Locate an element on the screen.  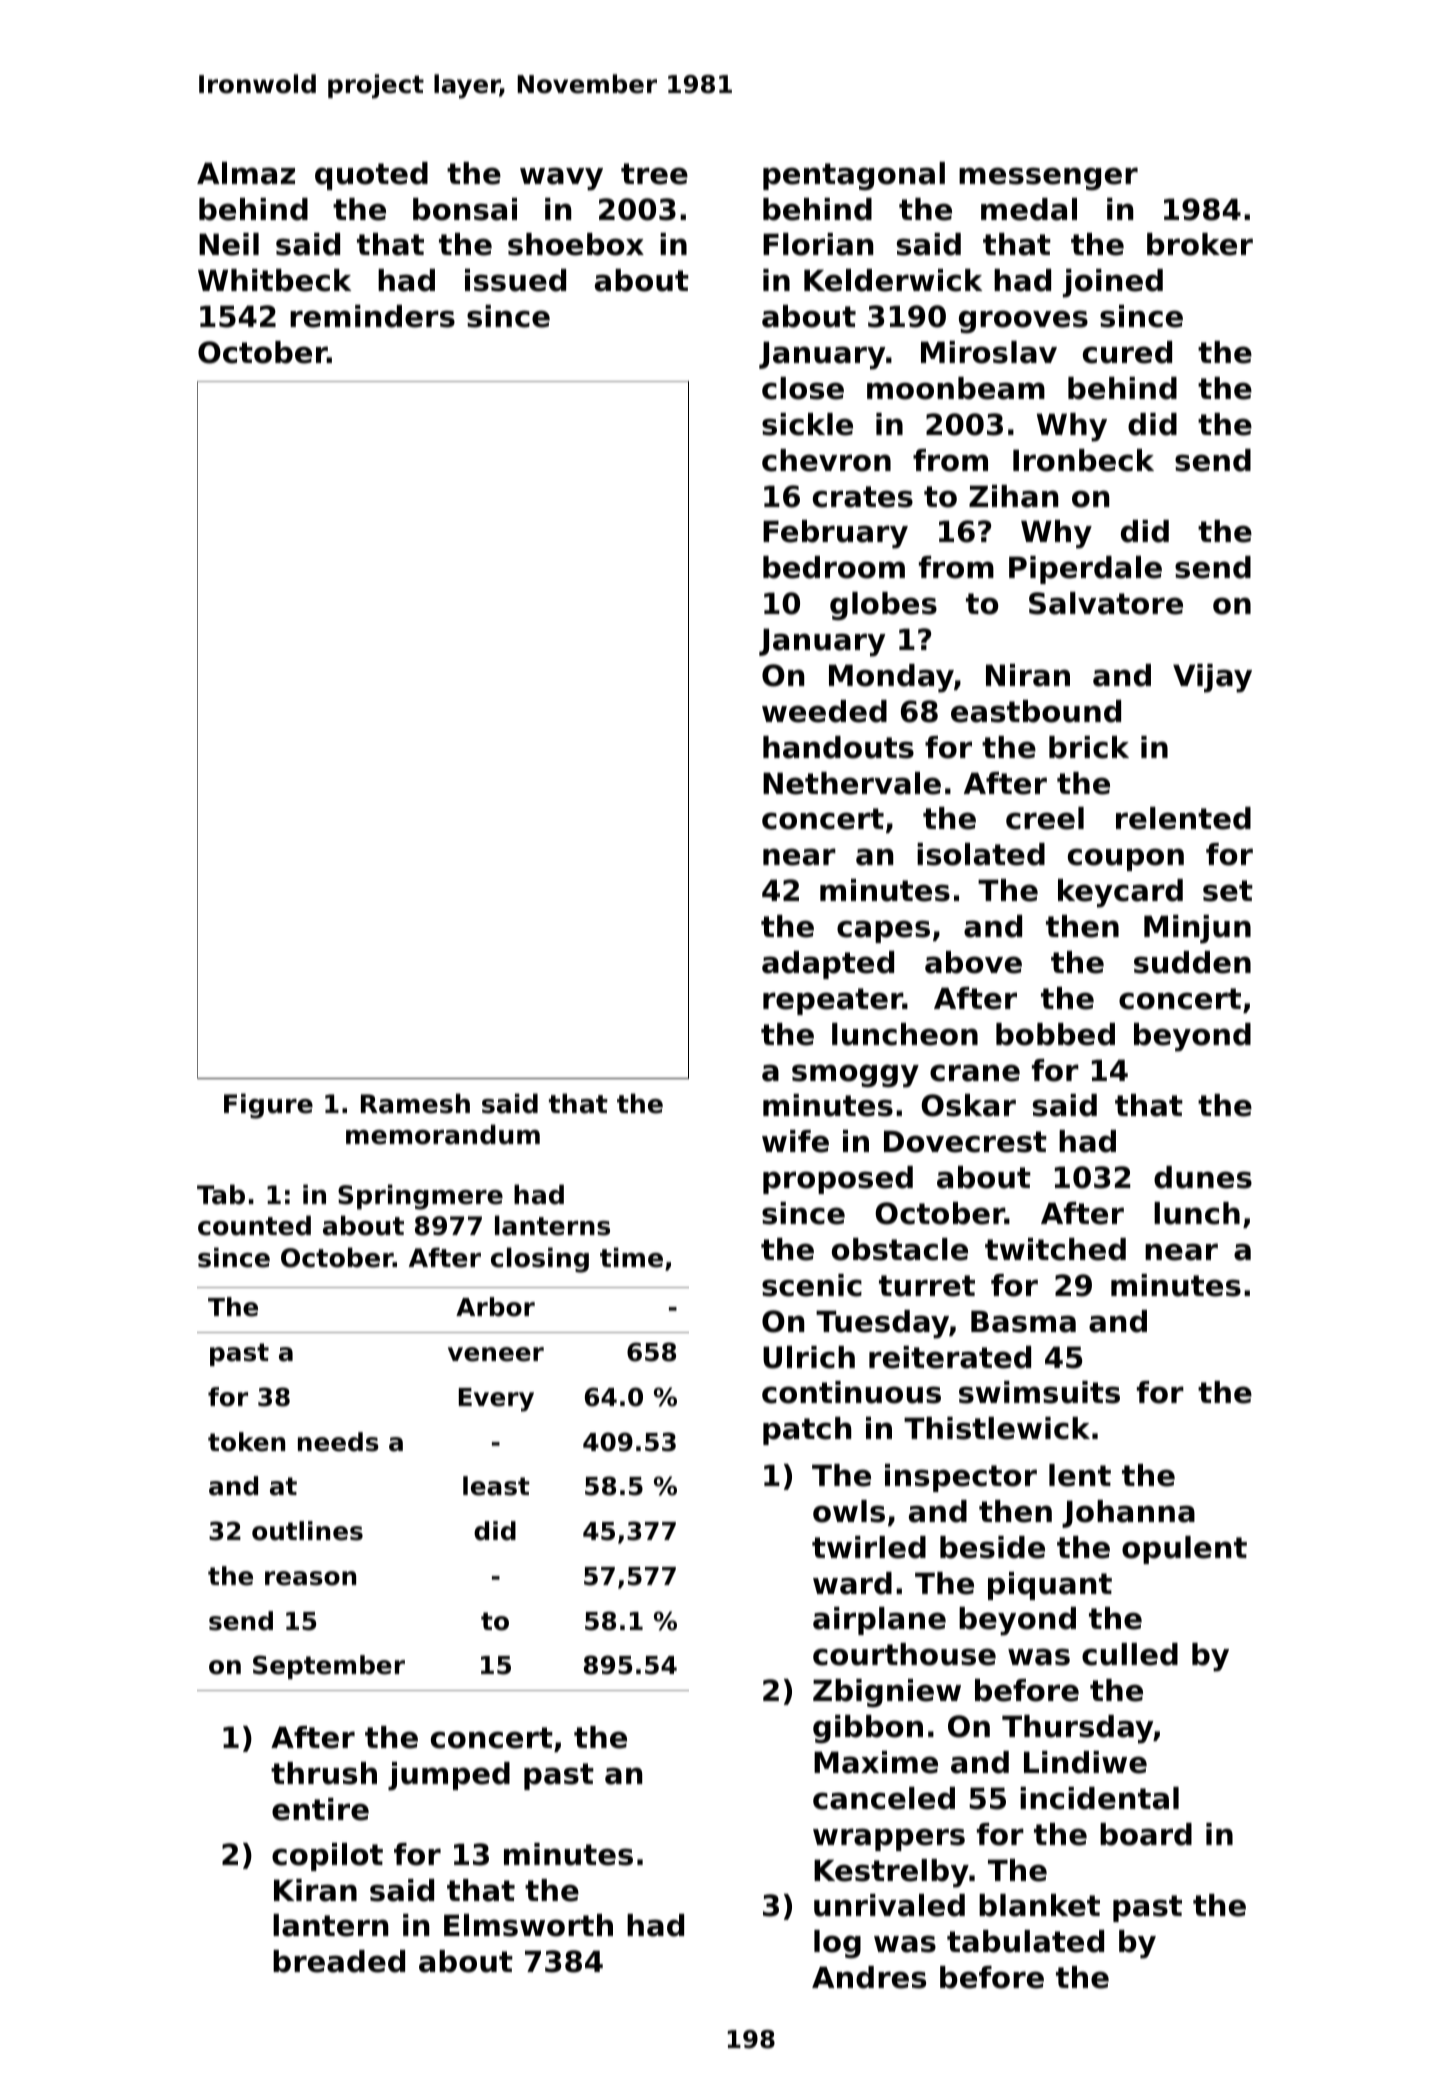
tabulated is located at coordinates (1025, 1941).
